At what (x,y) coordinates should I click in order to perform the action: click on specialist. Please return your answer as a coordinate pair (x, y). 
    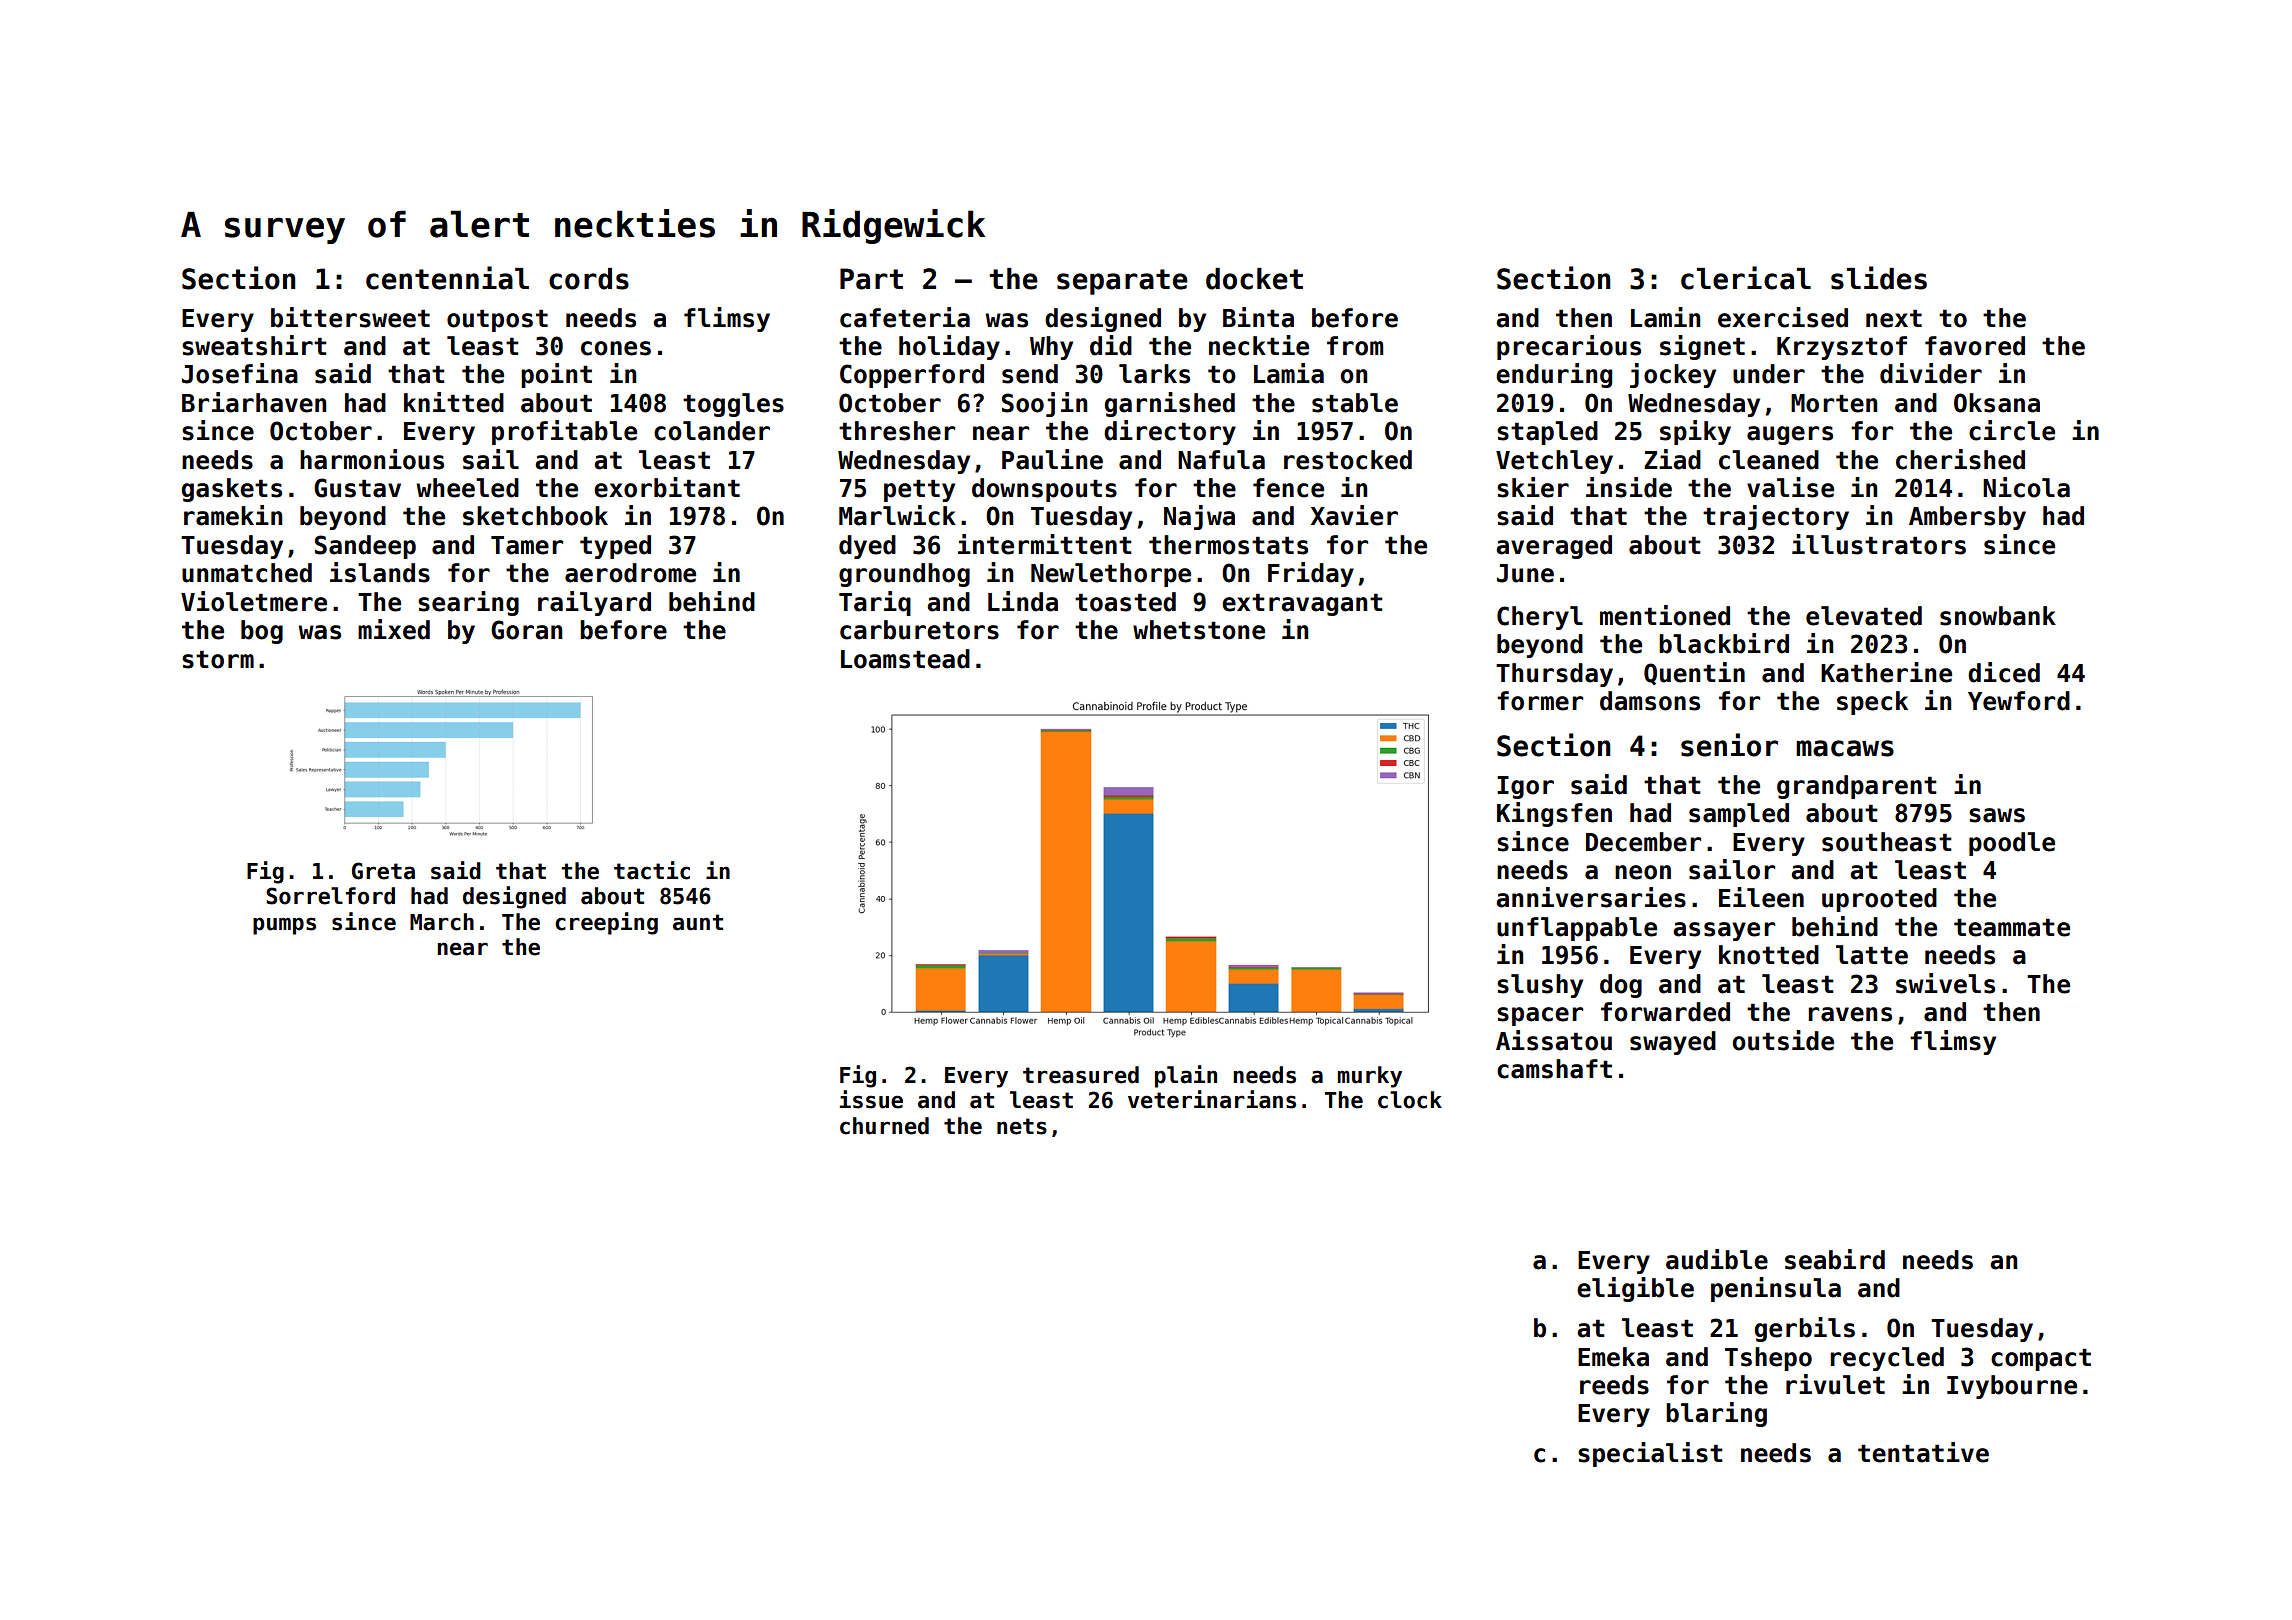
    Looking at the image, I should click on (1650, 1454).
